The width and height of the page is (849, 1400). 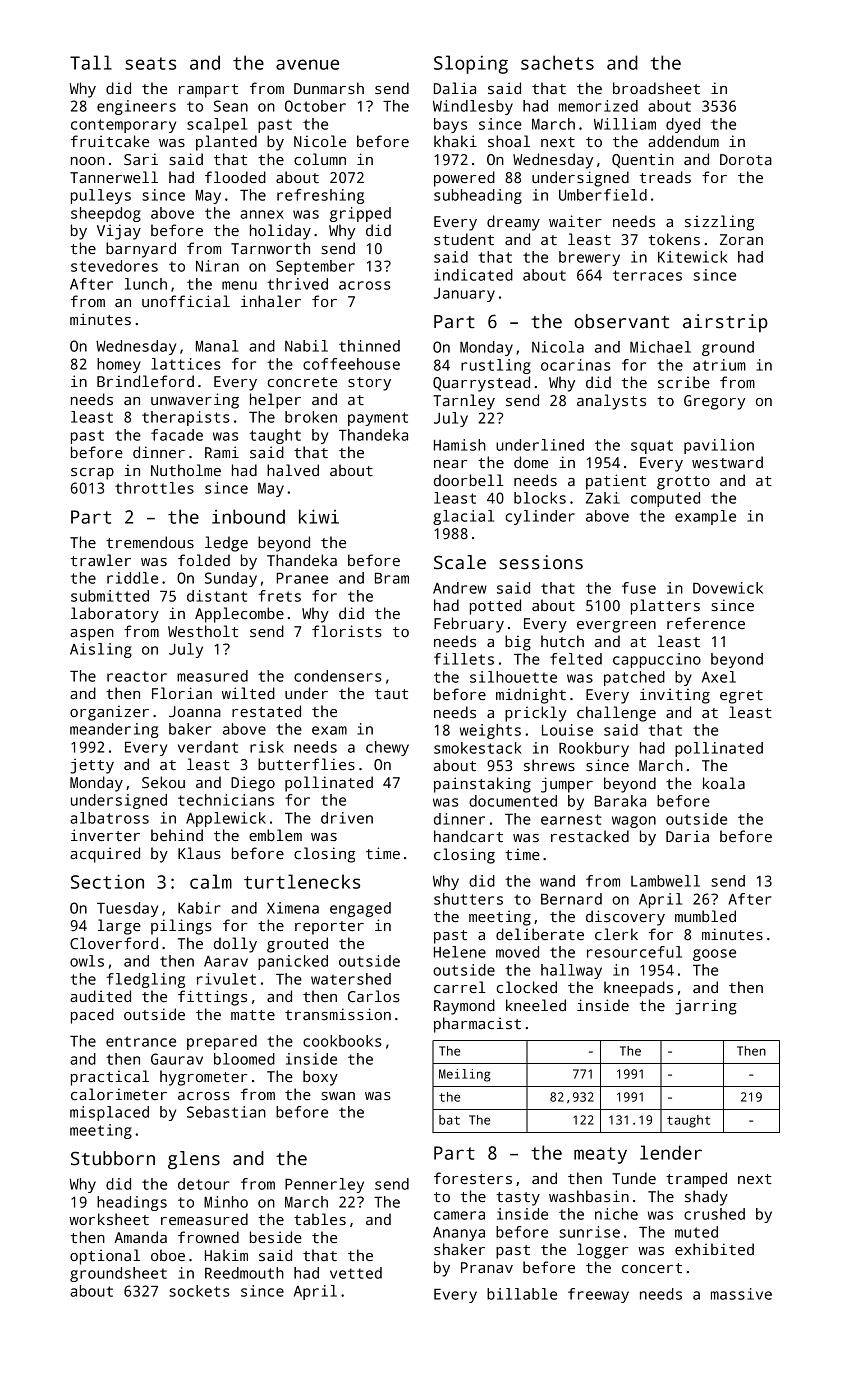 I want to click on Daria, so click(x=687, y=836).
